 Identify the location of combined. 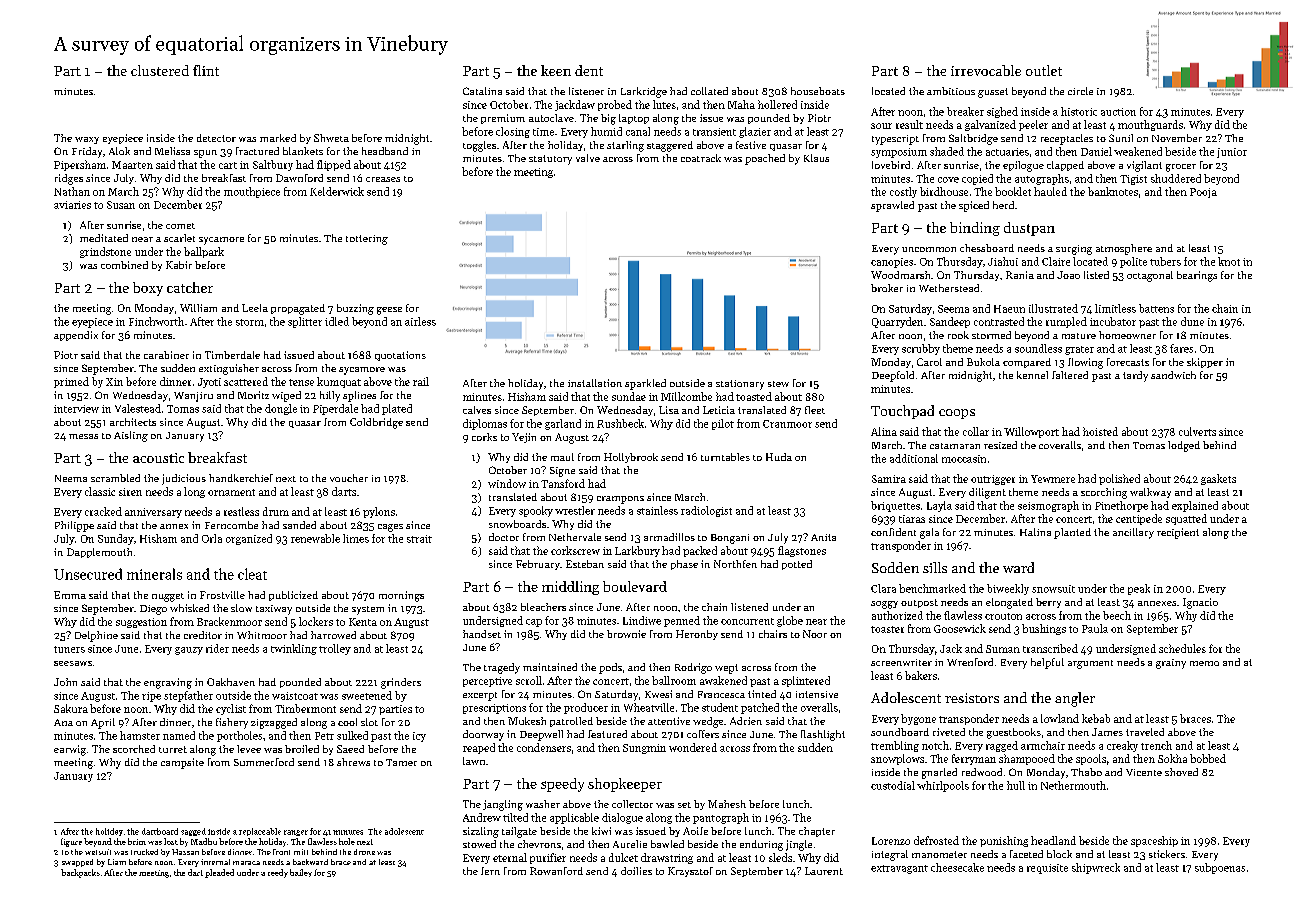
(124, 265).
